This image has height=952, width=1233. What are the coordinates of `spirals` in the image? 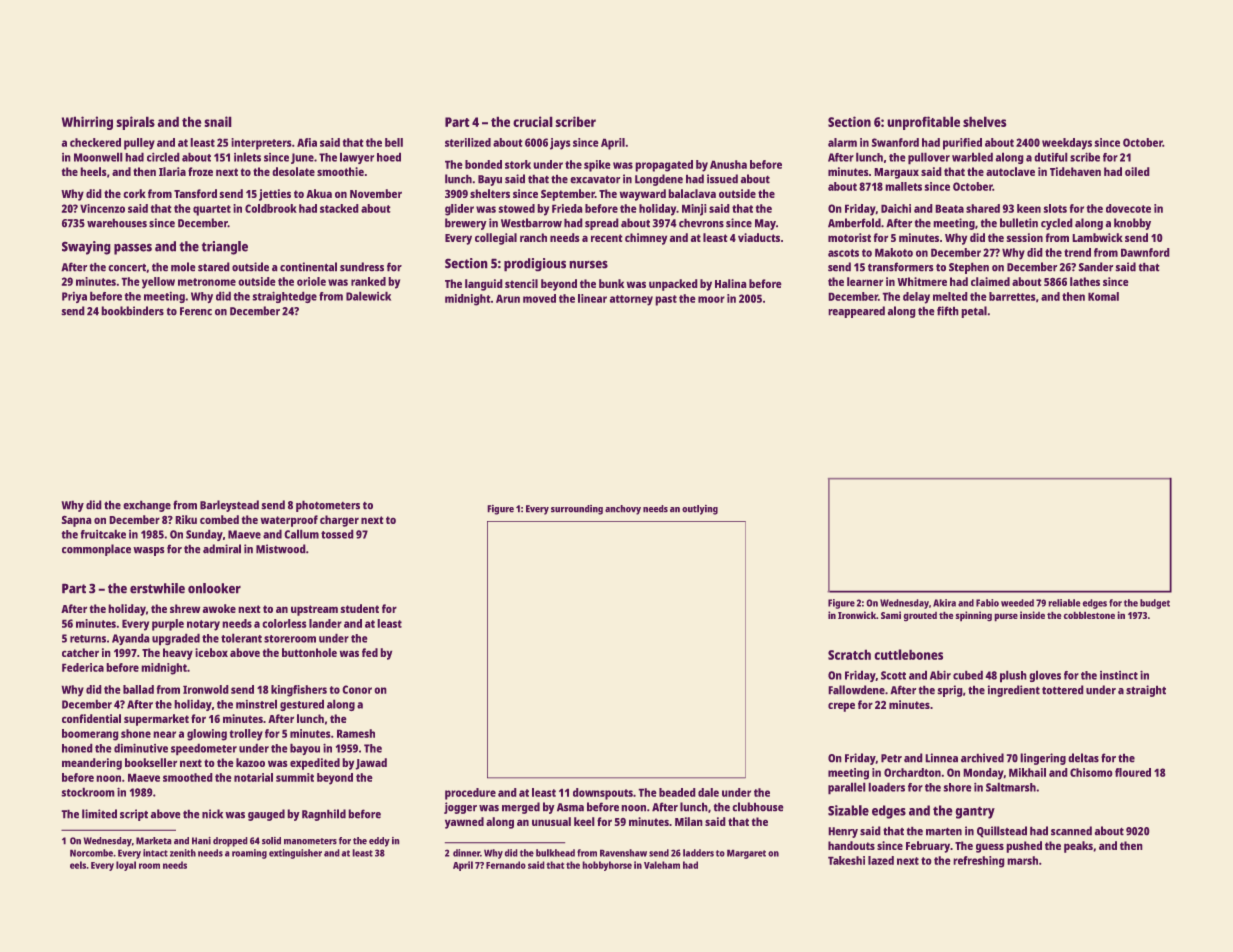 It's located at (135, 123).
